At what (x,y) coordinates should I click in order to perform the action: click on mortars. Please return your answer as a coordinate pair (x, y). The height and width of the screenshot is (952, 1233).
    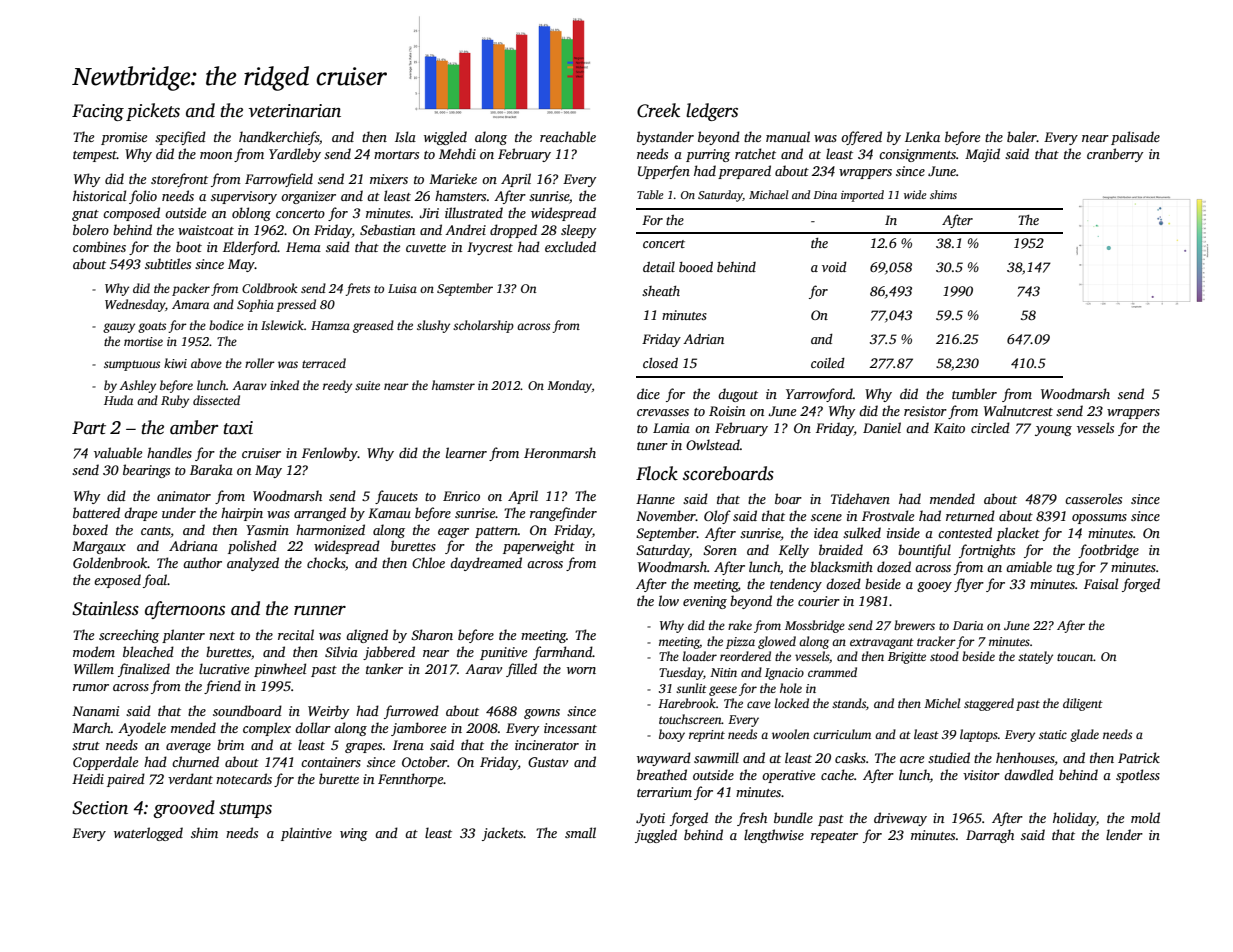
    Looking at the image, I should click on (396, 155).
